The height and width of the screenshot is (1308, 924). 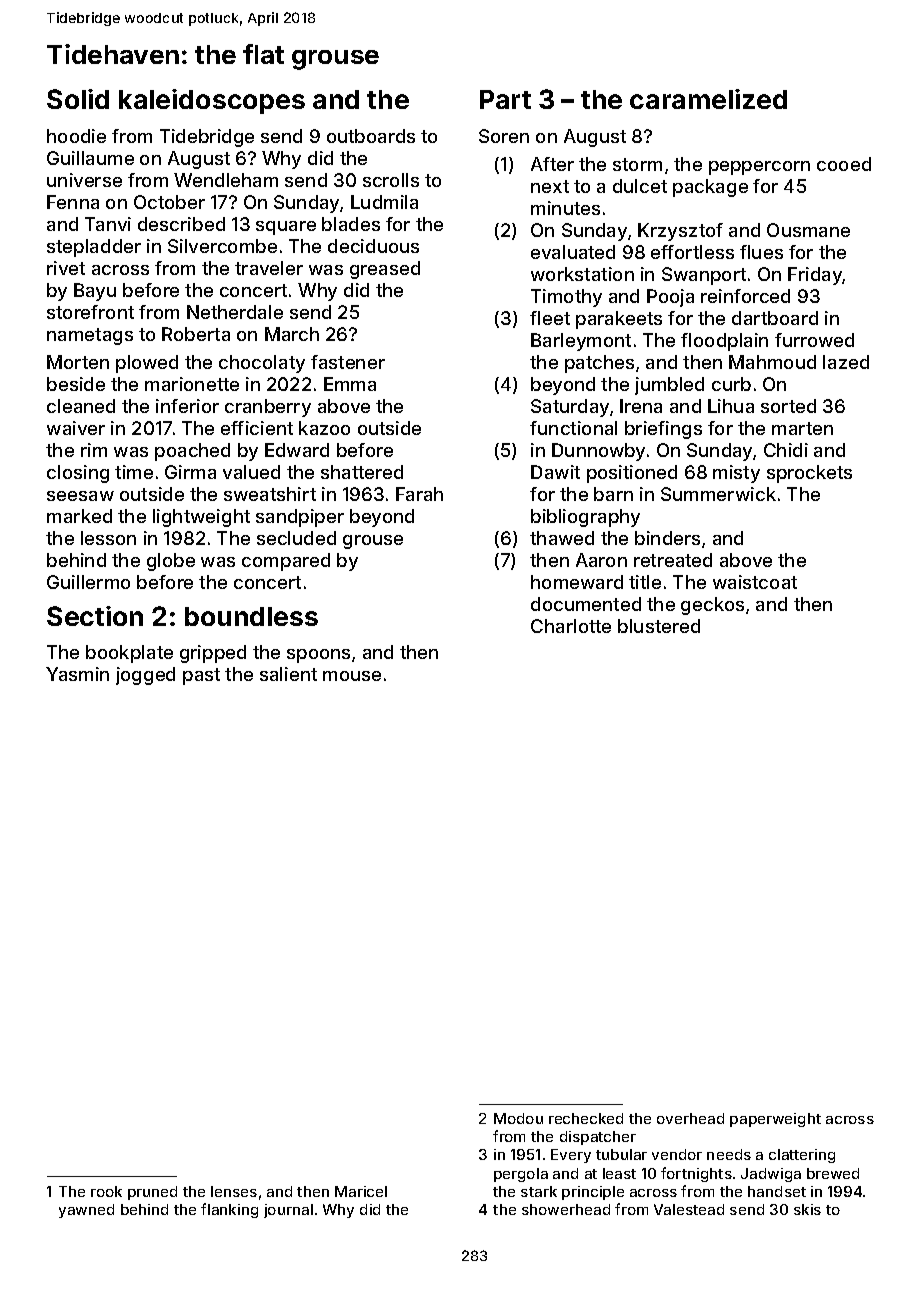 What do you see at coordinates (66, 268) in the screenshot?
I see `rivet` at bounding box center [66, 268].
